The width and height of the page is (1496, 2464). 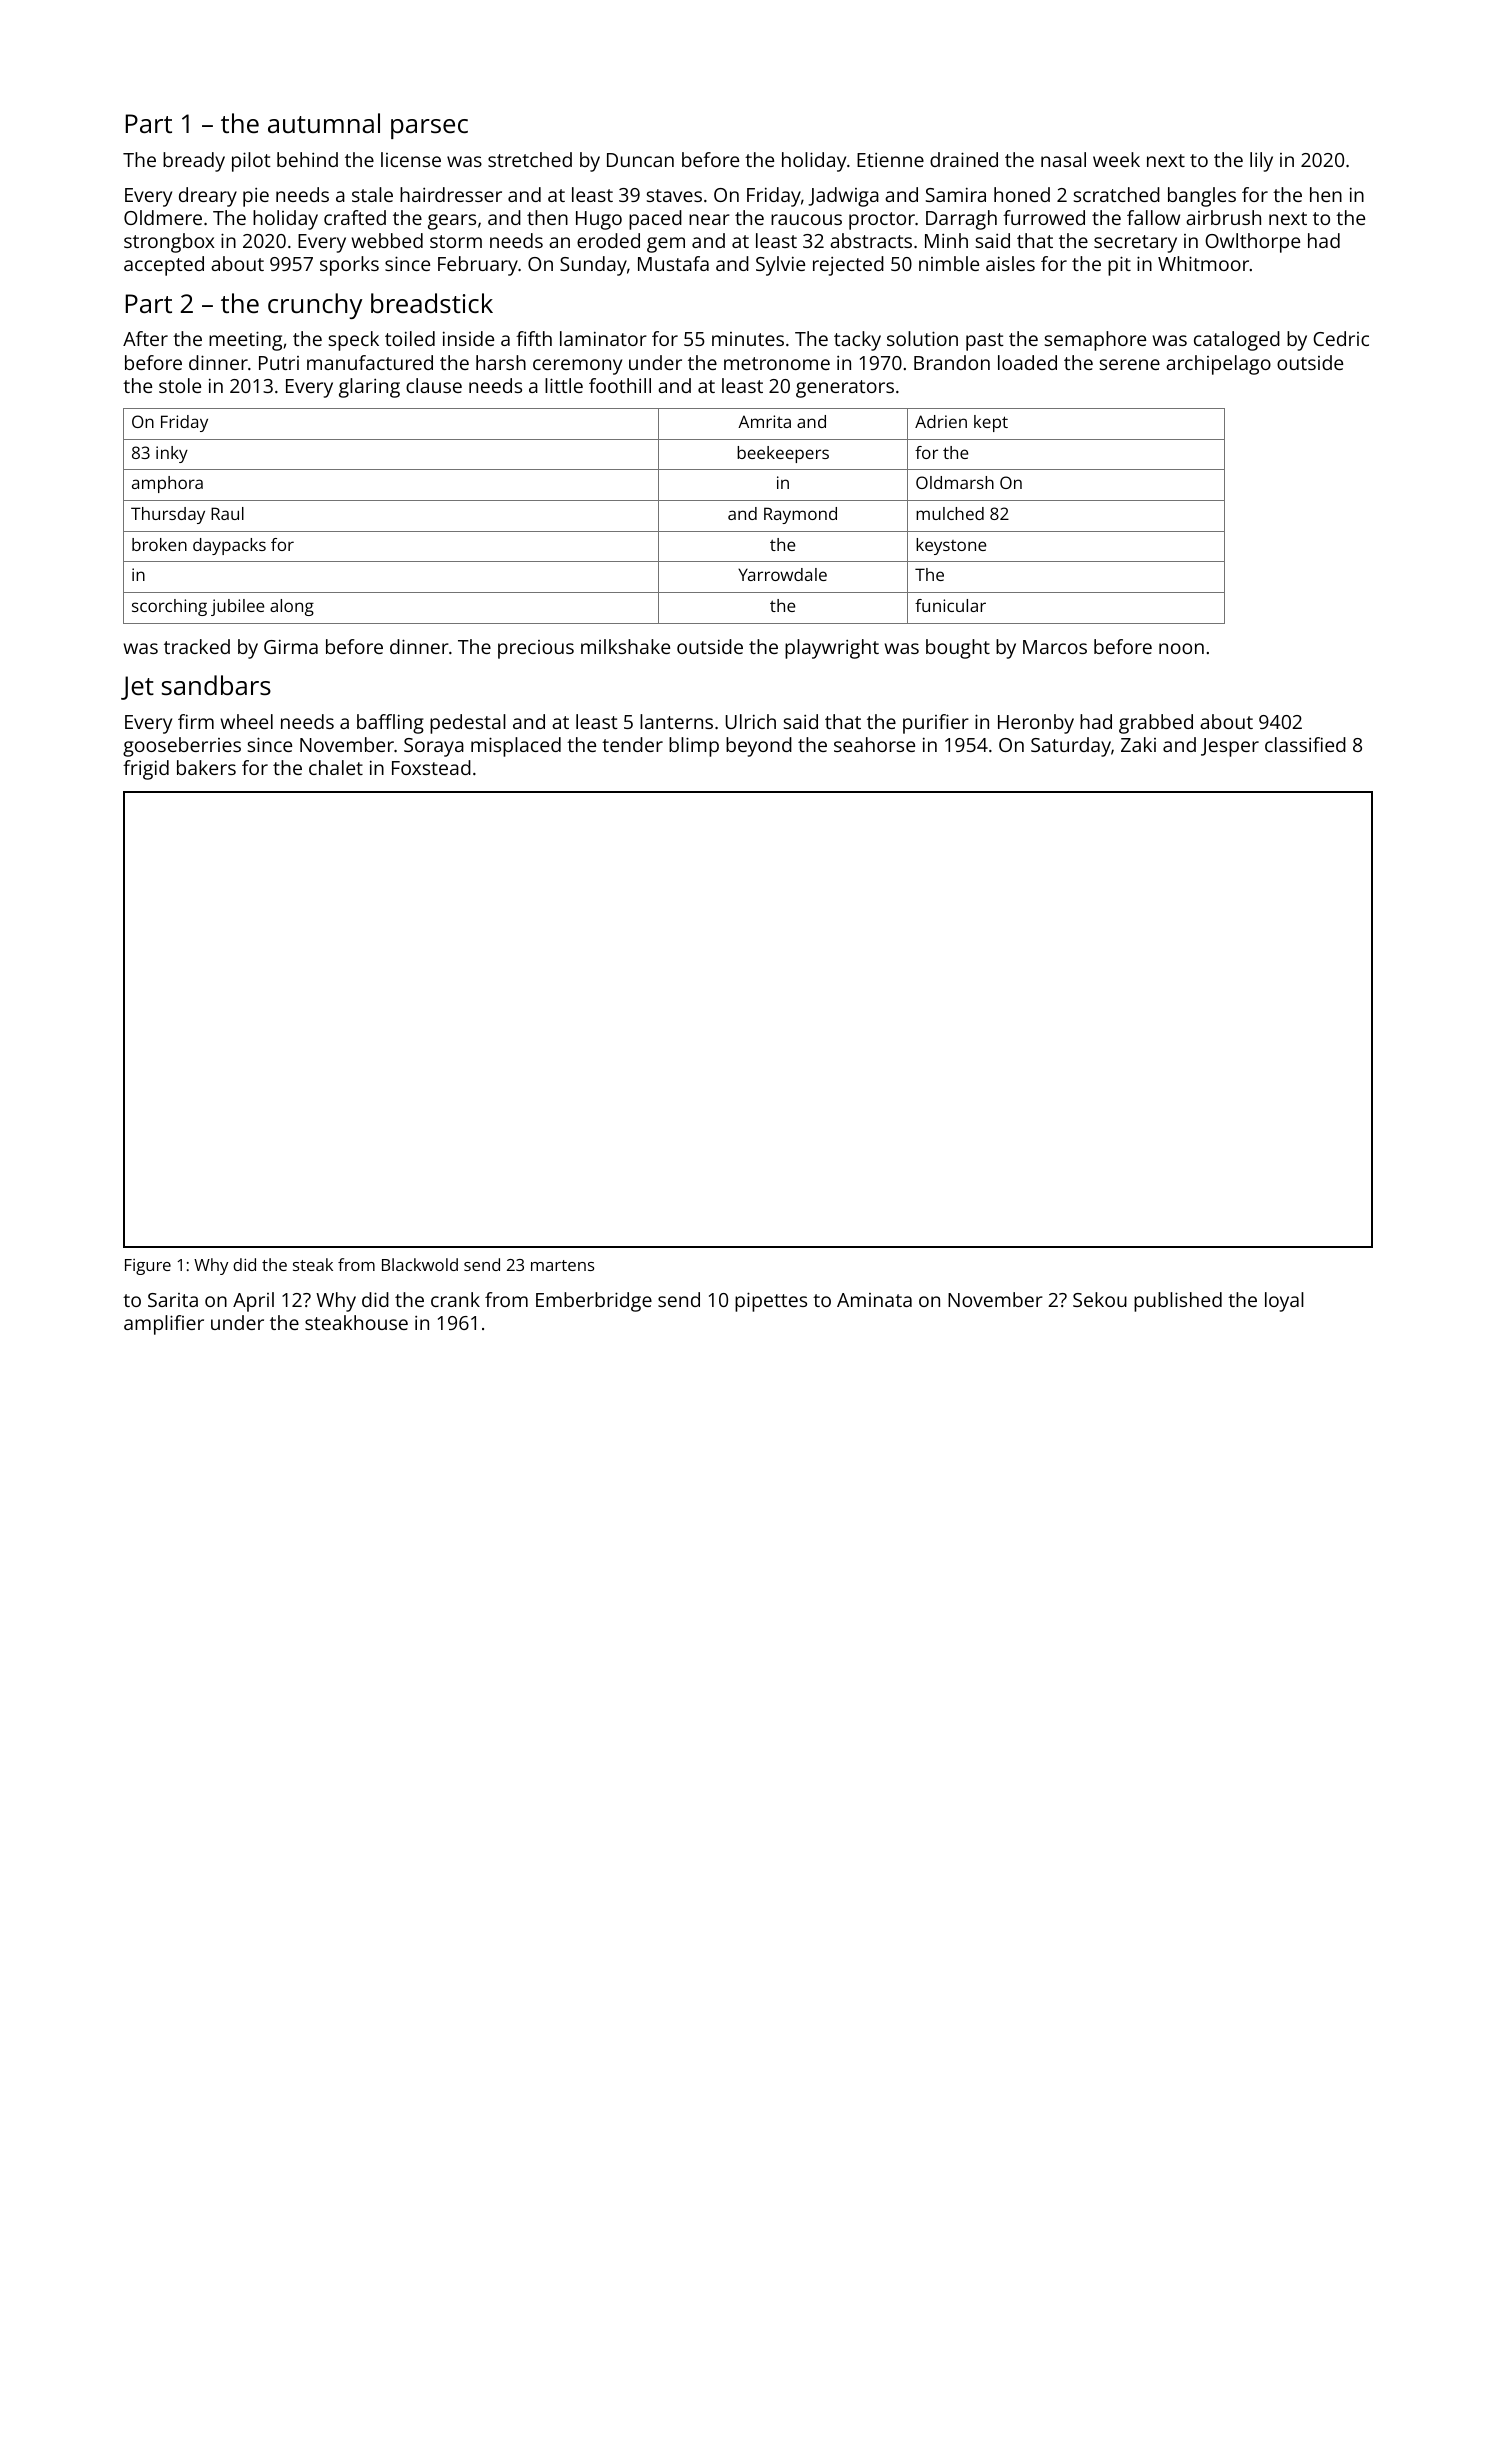 What do you see at coordinates (771, 1302) in the page?
I see `pipettes` at bounding box center [771, 1302].
